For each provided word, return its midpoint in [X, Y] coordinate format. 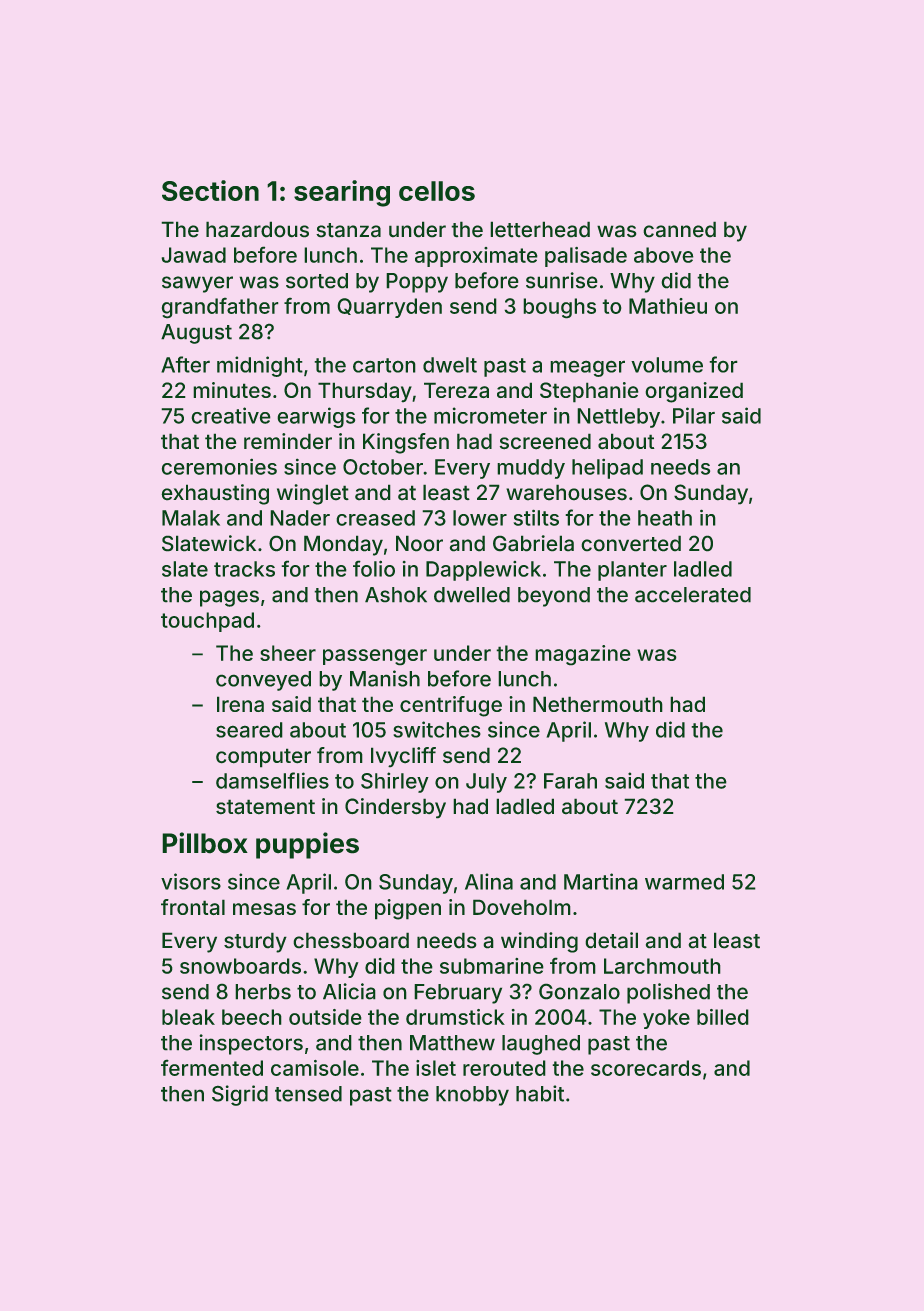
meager [587, 368]
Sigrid [240, 1095]
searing [342, 193]
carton [384, 365]
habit [540, 1093]
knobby [472, 1096]
